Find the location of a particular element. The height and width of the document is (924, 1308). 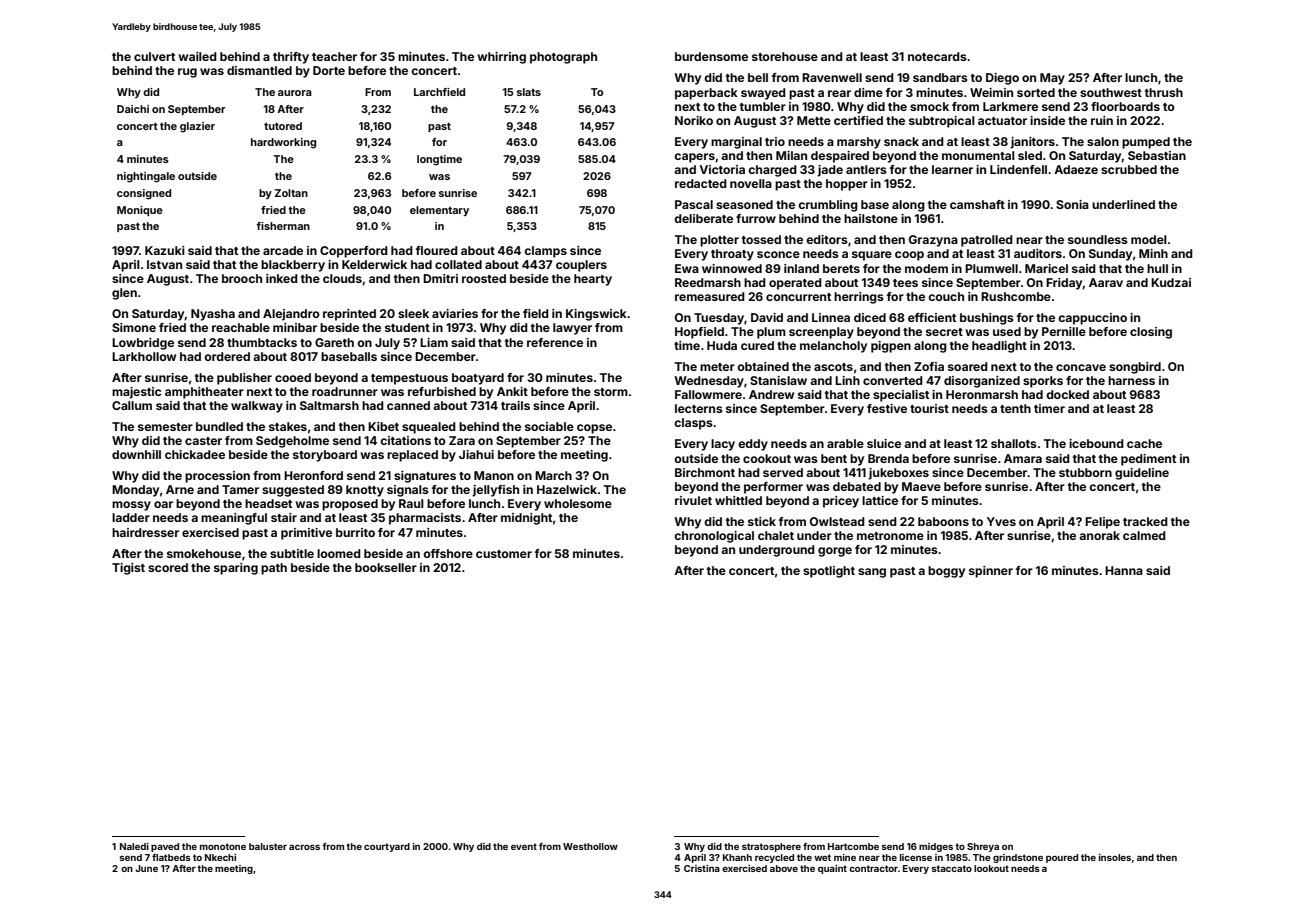

Cristina is located at coordinates (702, 868).
